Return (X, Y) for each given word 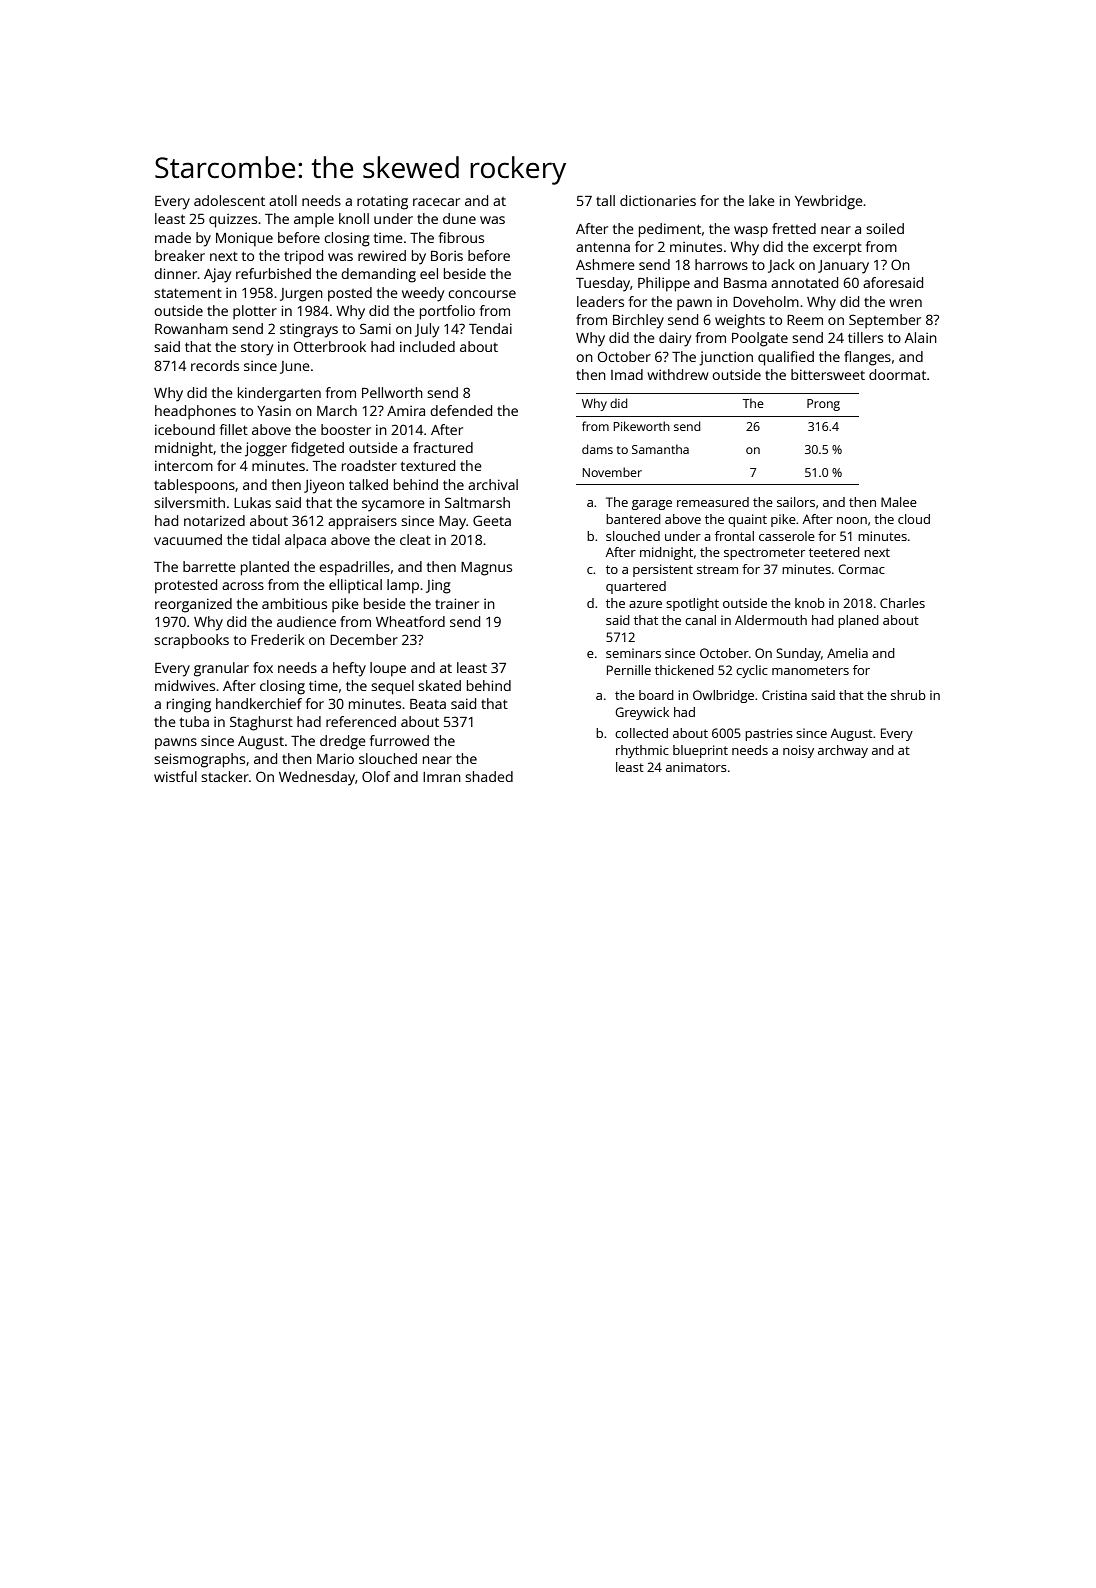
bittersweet (828, 374)
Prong (823, 405)
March (337, 410)
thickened (684, 670)
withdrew (678, 374)
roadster (369, 465)
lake (762, 200)
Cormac (861, 569)
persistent (663, 570)
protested (186, 586)
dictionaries (658, 200)
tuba (194, 721)
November (612, 472)
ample (314, 220)
